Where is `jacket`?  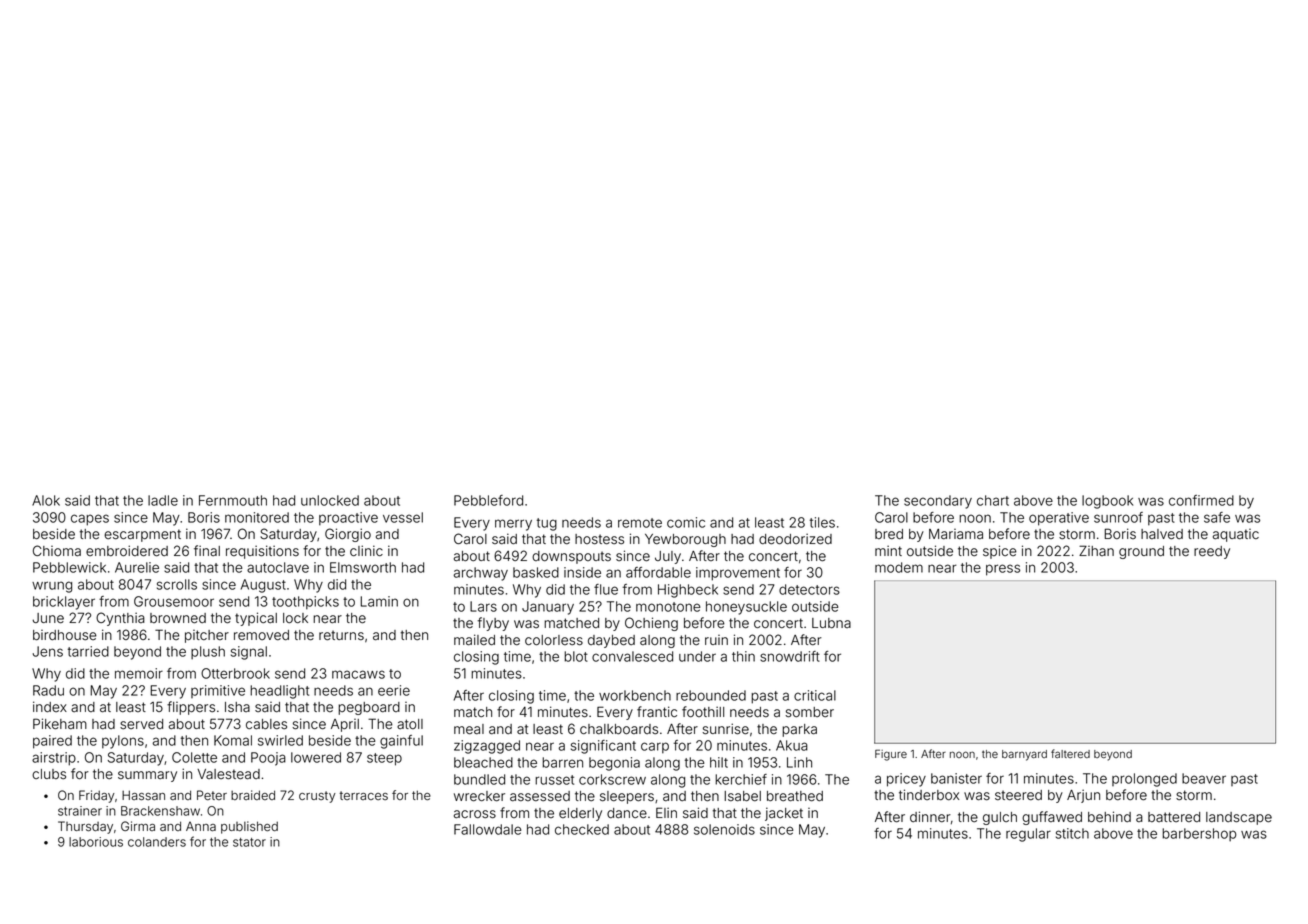
jacket is located at coordinates (784, 814).
